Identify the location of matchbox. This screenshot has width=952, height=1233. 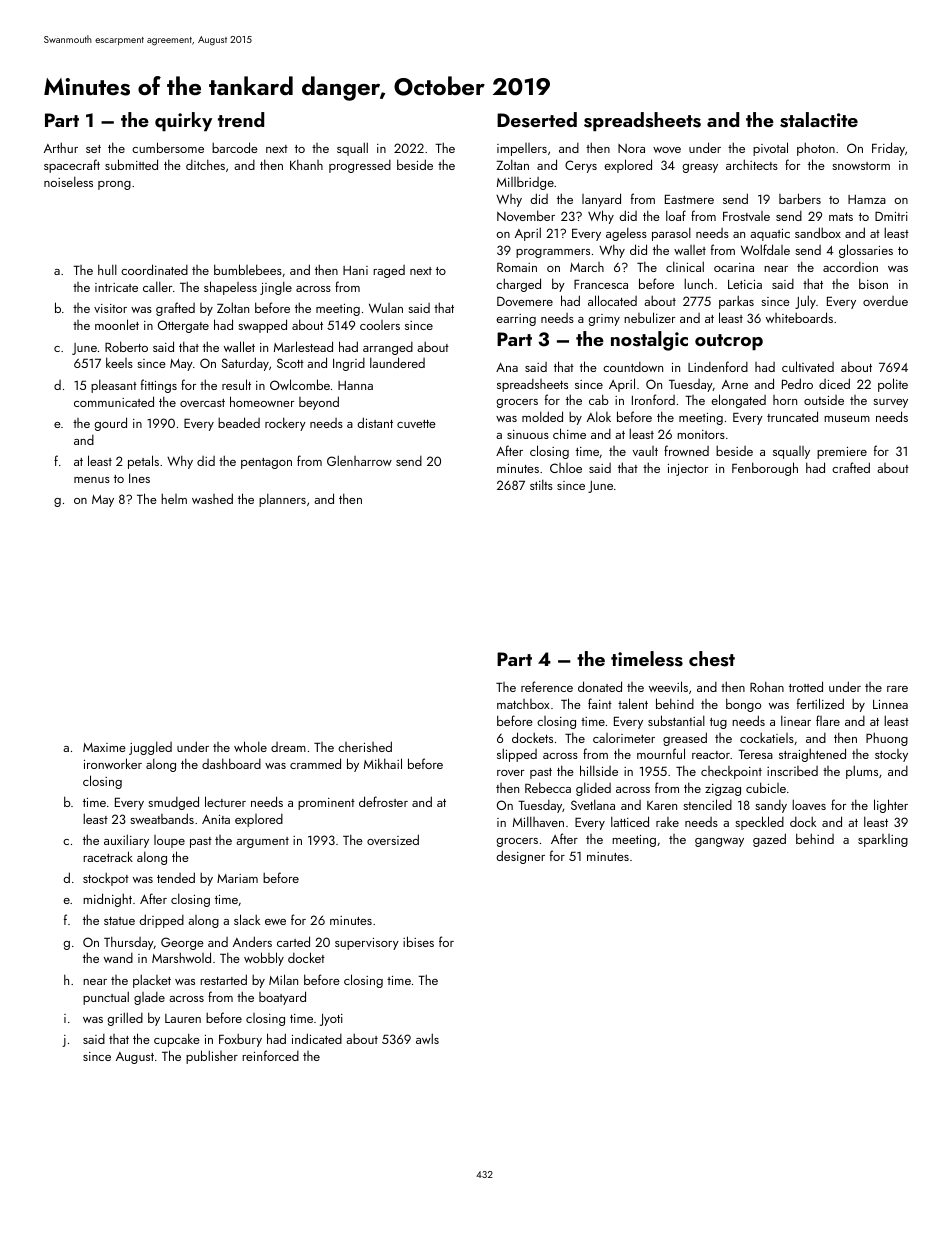
(523, 704).
